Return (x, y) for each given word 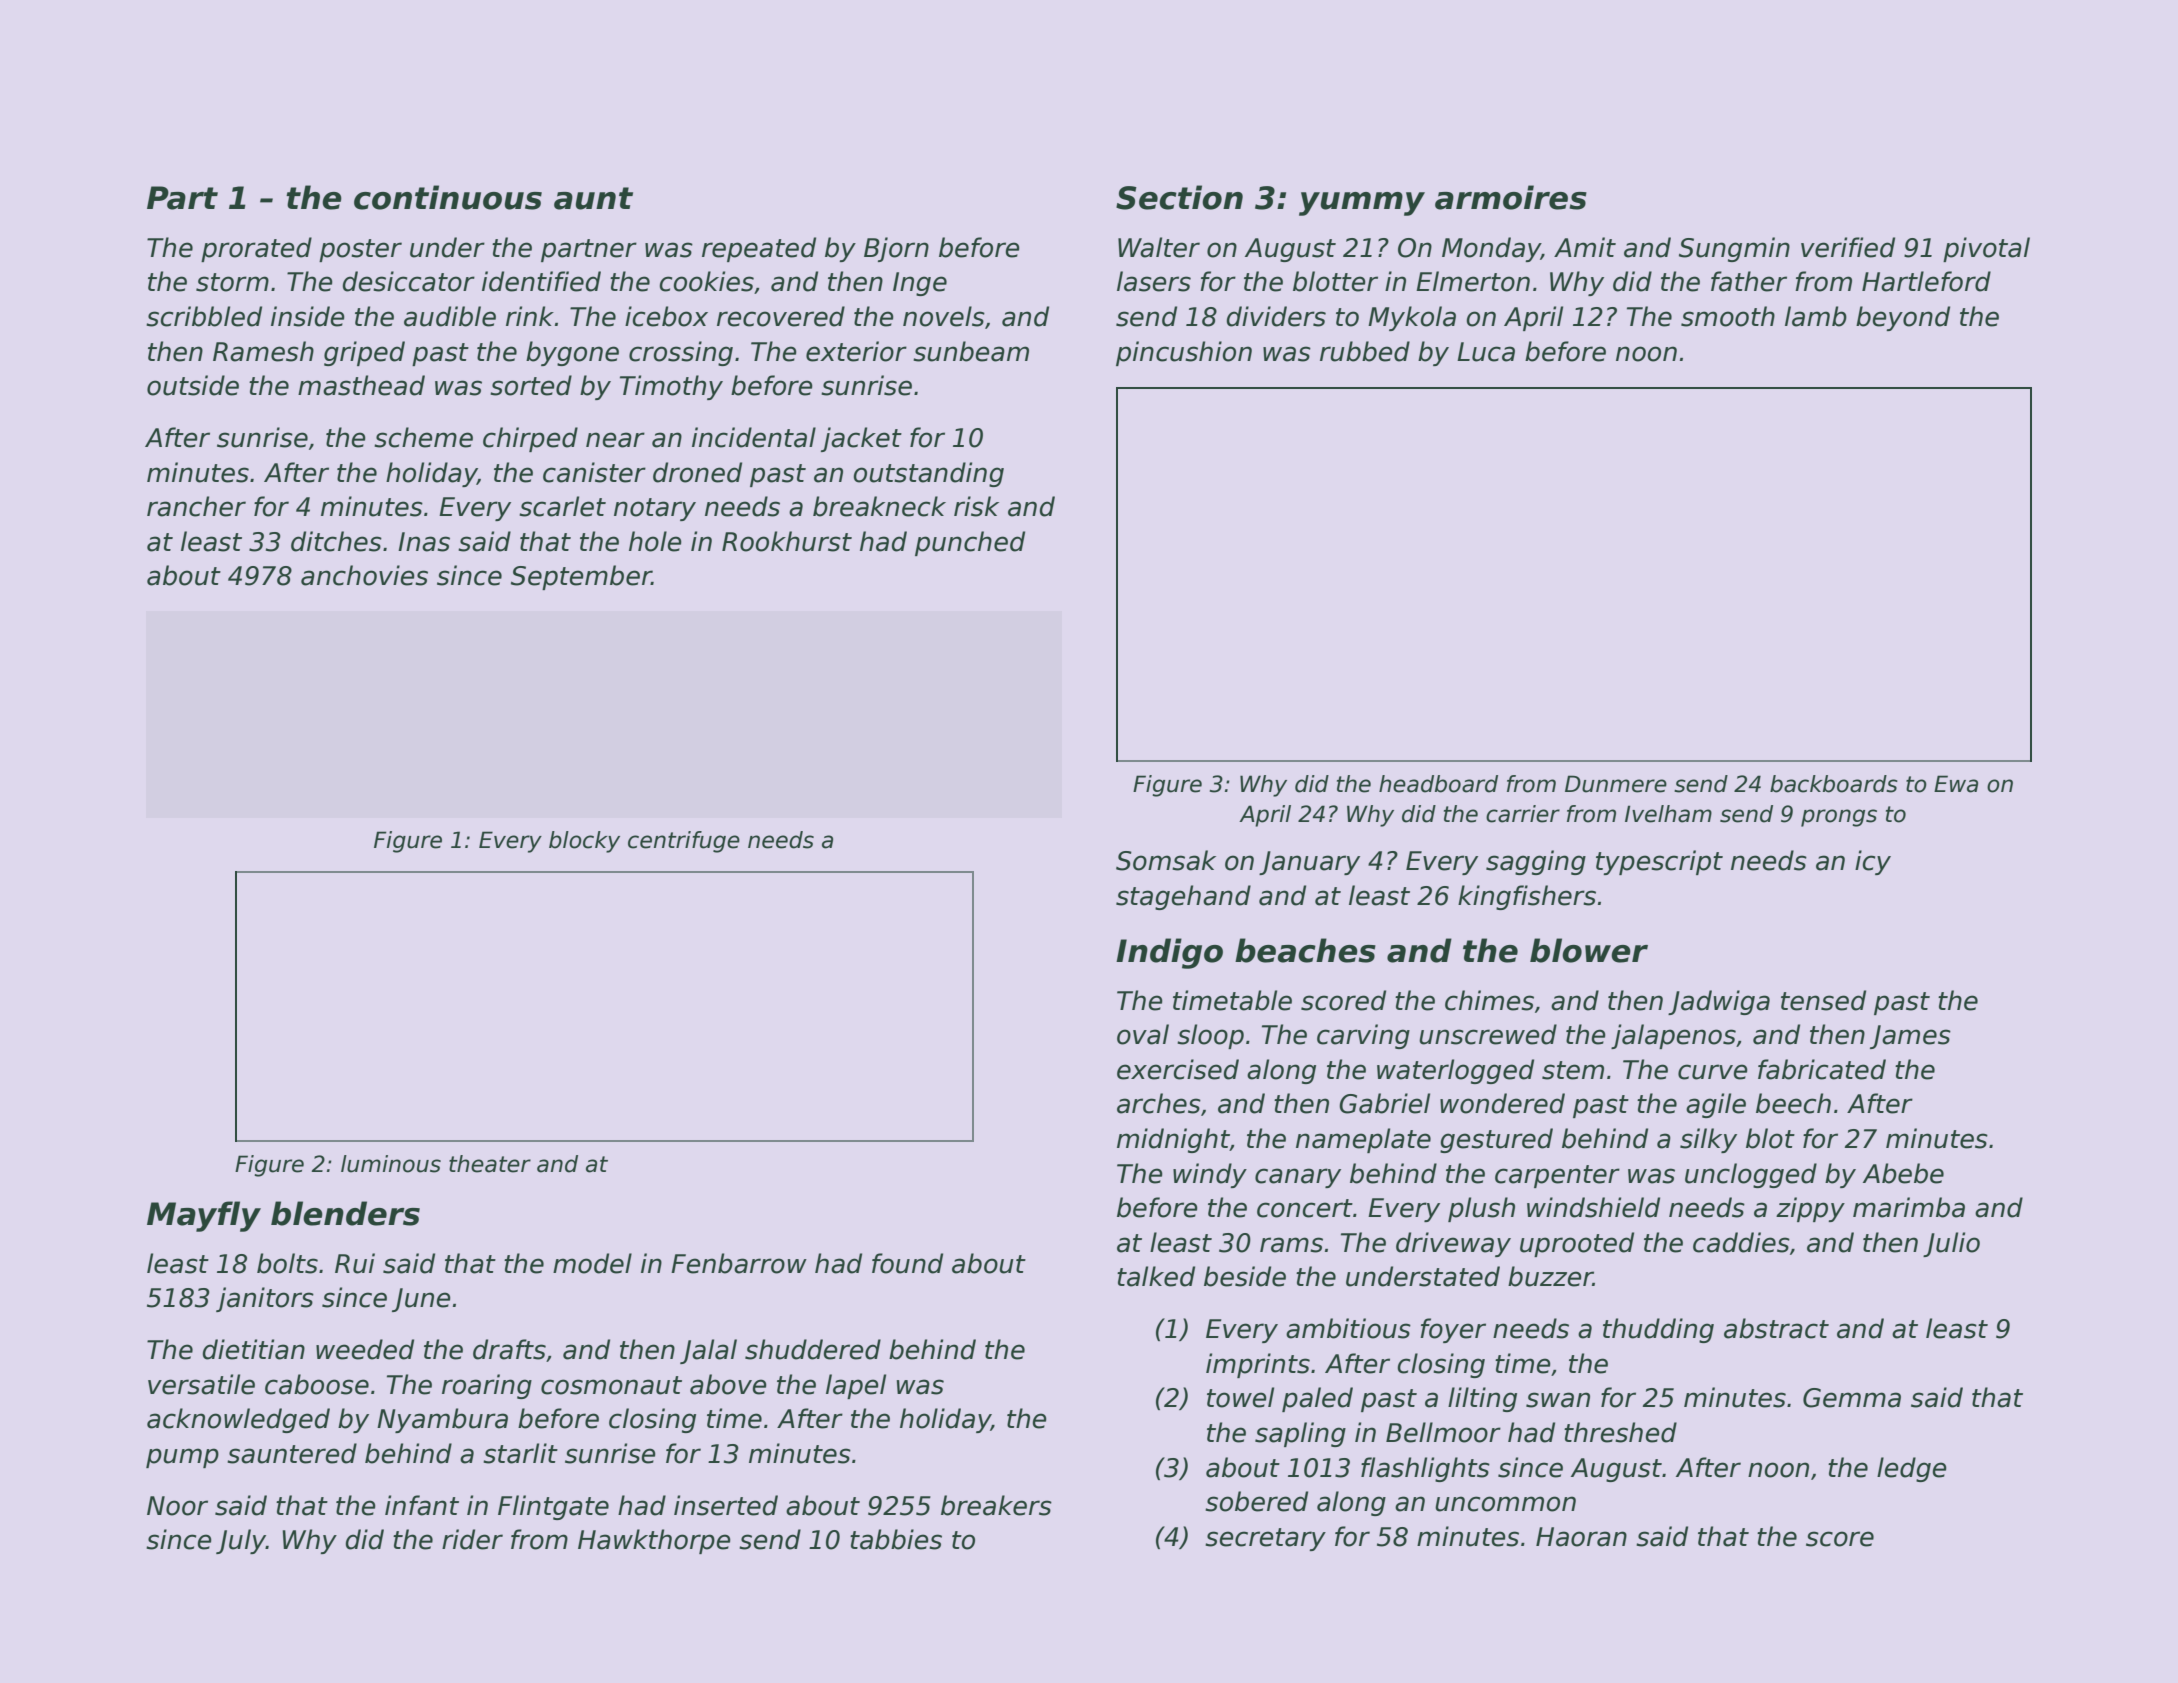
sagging (1536, 862)
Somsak (1166, 860)
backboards (1834, 784)
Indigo (1169, 953)
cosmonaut (611, 1385)
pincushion (1184, 353)
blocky (584, 842)
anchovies (364, 575)
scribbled (204, 316)
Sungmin (1734, 249)
